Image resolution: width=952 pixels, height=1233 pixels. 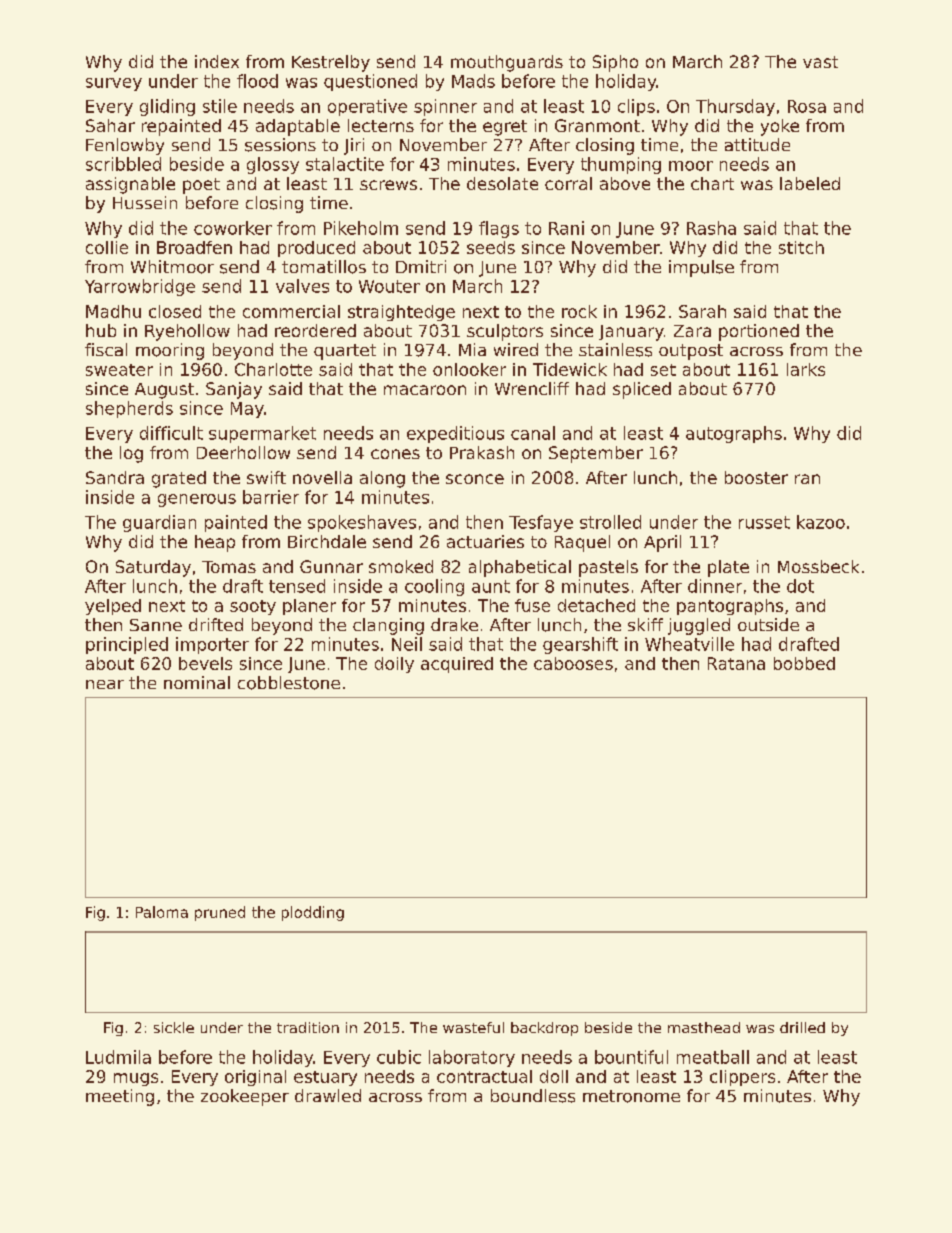 I want to click on pruned, so click(x=220, y=913).
